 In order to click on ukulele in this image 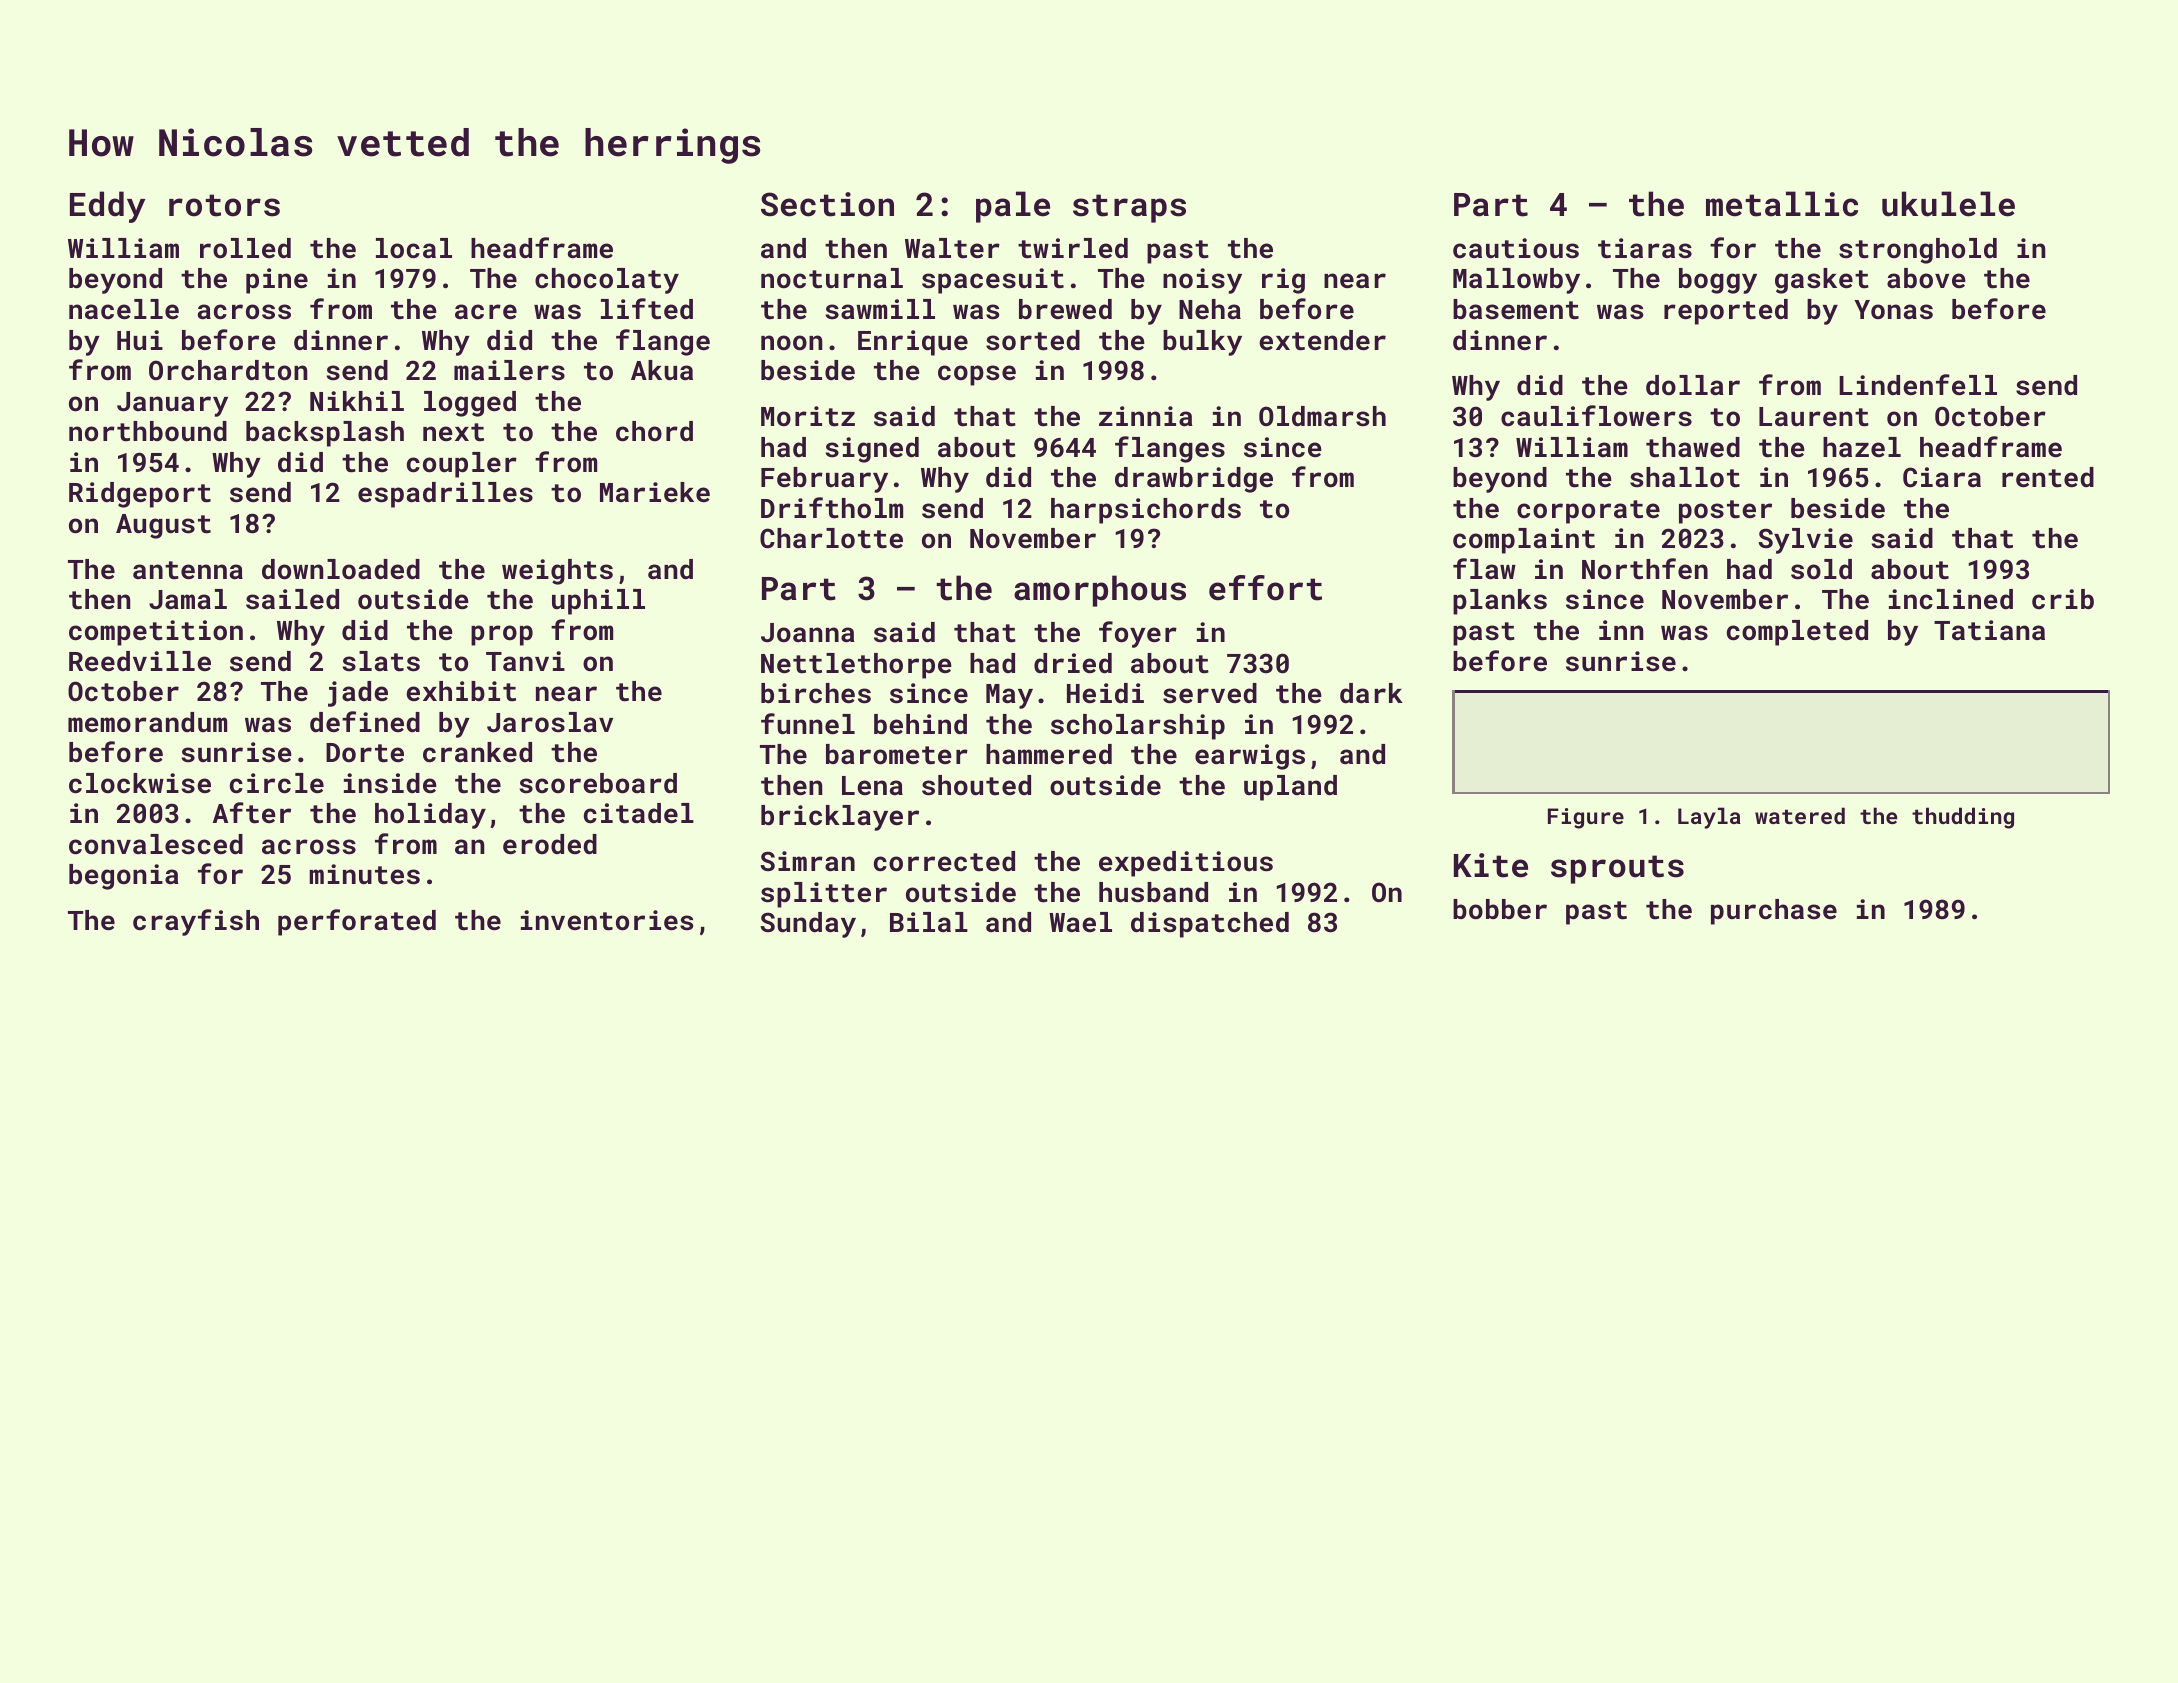, I will do `click(1948, 204)`.
